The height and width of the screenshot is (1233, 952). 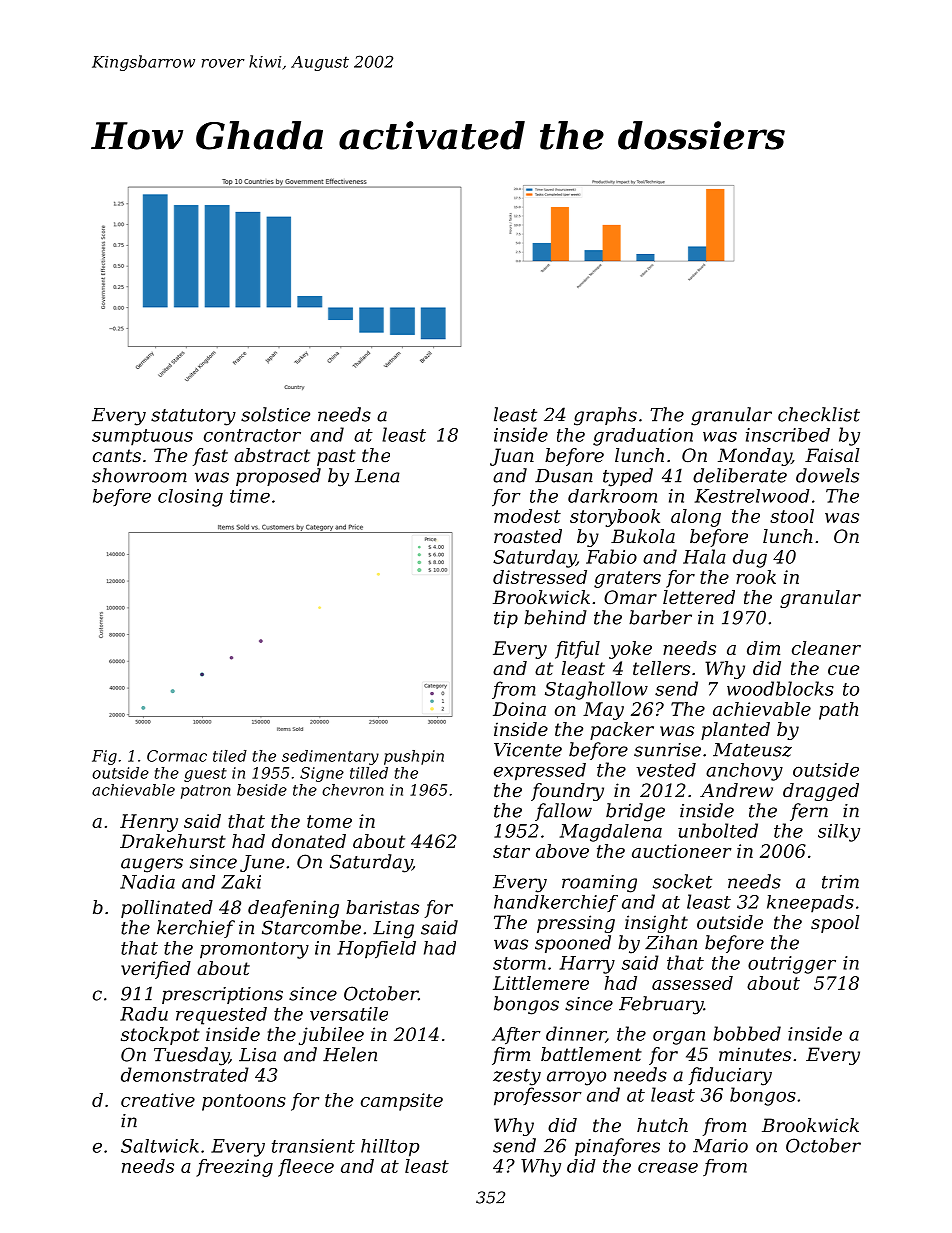 What do you see at coordinates (682, 881) in the screenshot?
I see `socket` at bounding box center [682, 881].
